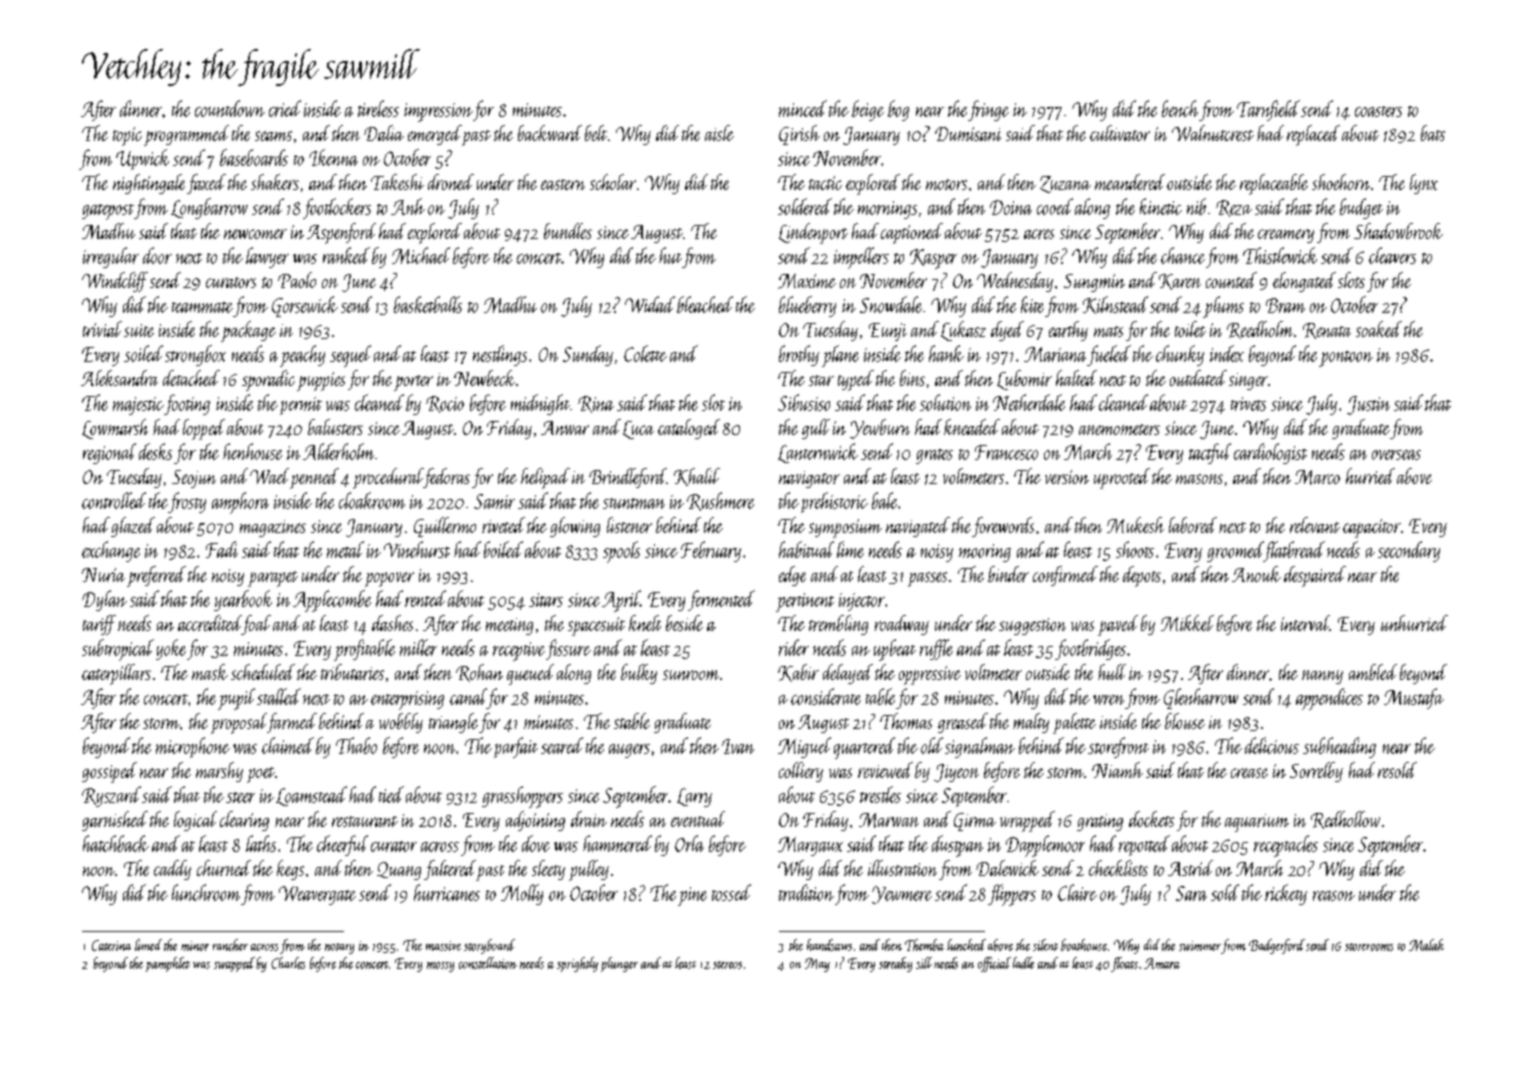 The height and width of the screenshot is (1085, 1535). What do you see at coordinates (256, 625) in the screenshot?
I see `foal` at bounding box center [256, 625].
